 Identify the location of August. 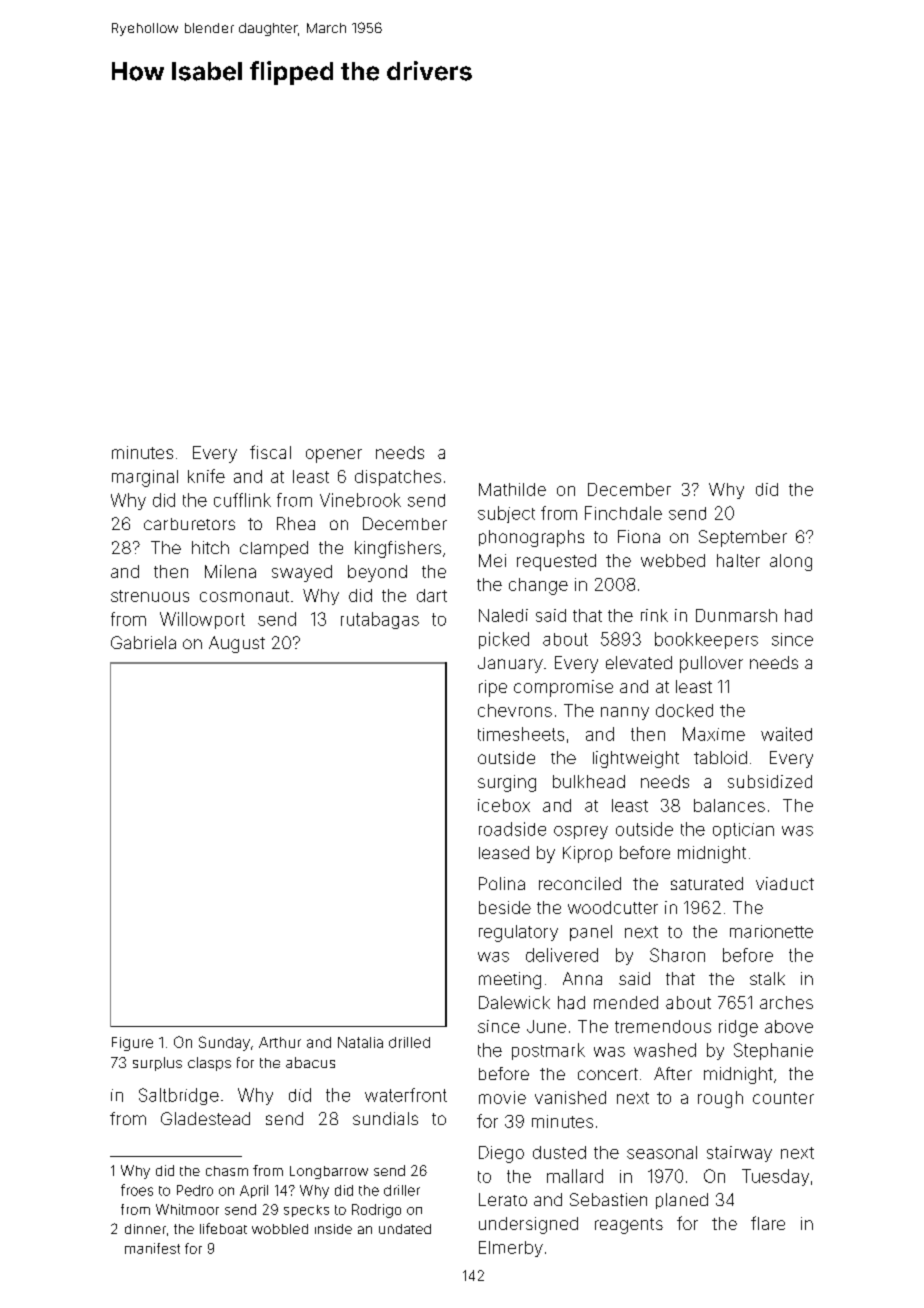
(237, 644).
